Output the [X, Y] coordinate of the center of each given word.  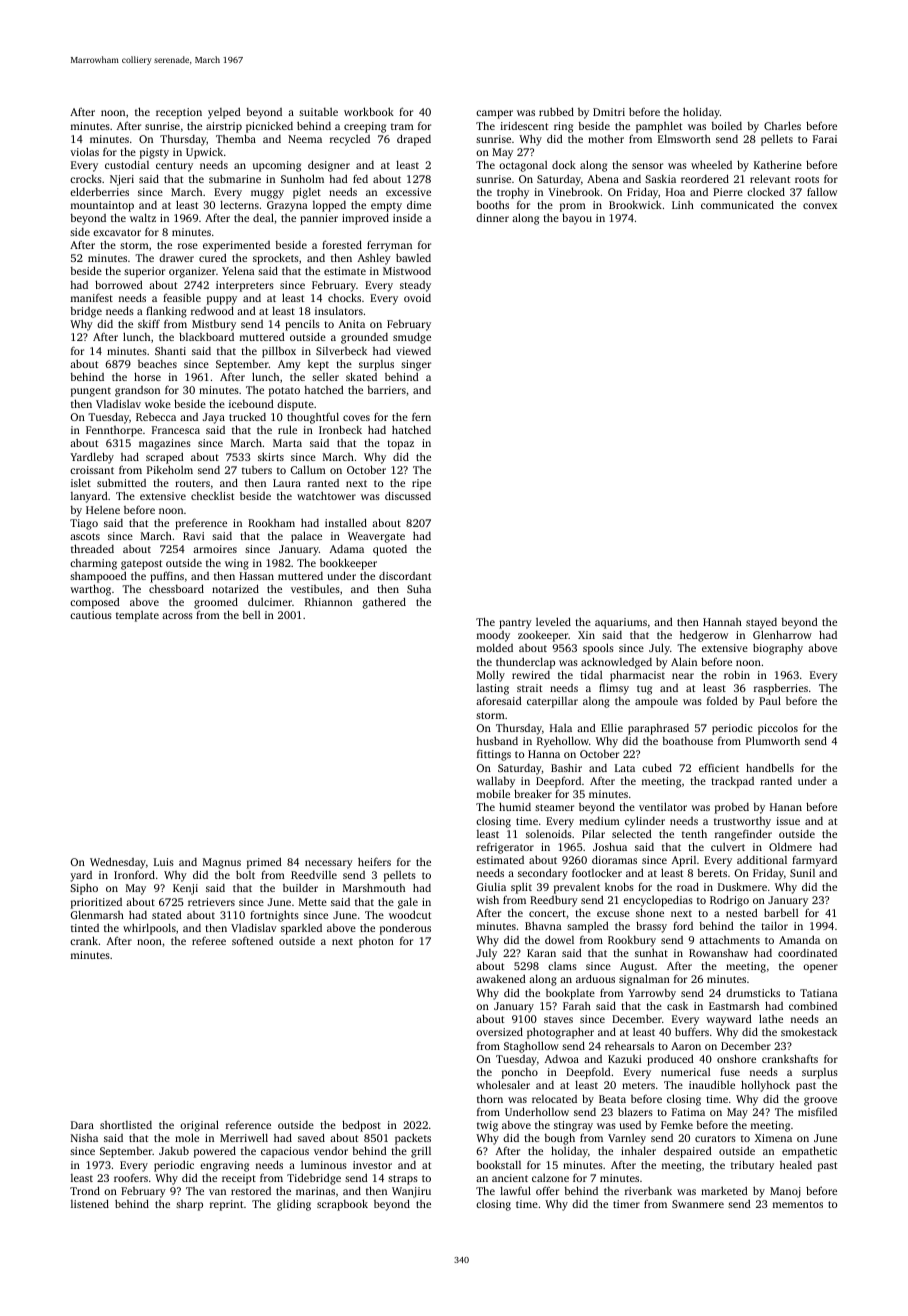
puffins [167, 577]
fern [421, 416]
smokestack [809, 1031]
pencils [302, 325]
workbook [369, 111]
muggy [267, 194]
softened [252, 940]
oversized [499, 1031]
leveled [553, 621]
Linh [683, 205]
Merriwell [244, 1137]
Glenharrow [782, 634]
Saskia [660, 179]
